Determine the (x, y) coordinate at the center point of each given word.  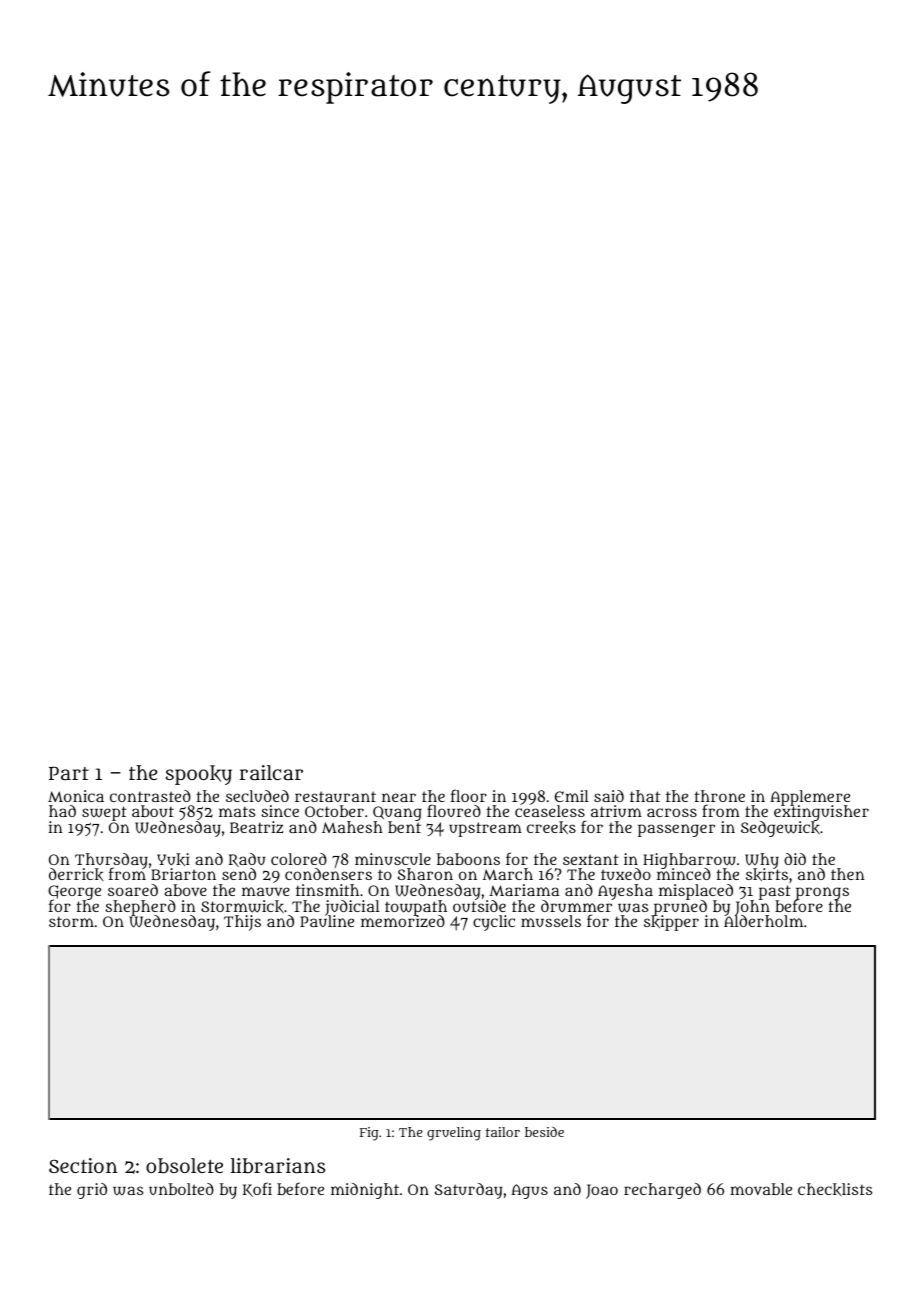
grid (92, 1191)
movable (761, 1189)
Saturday (468, 1191)
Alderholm (763, 921)
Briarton (183, 874)
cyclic (494, 923)
